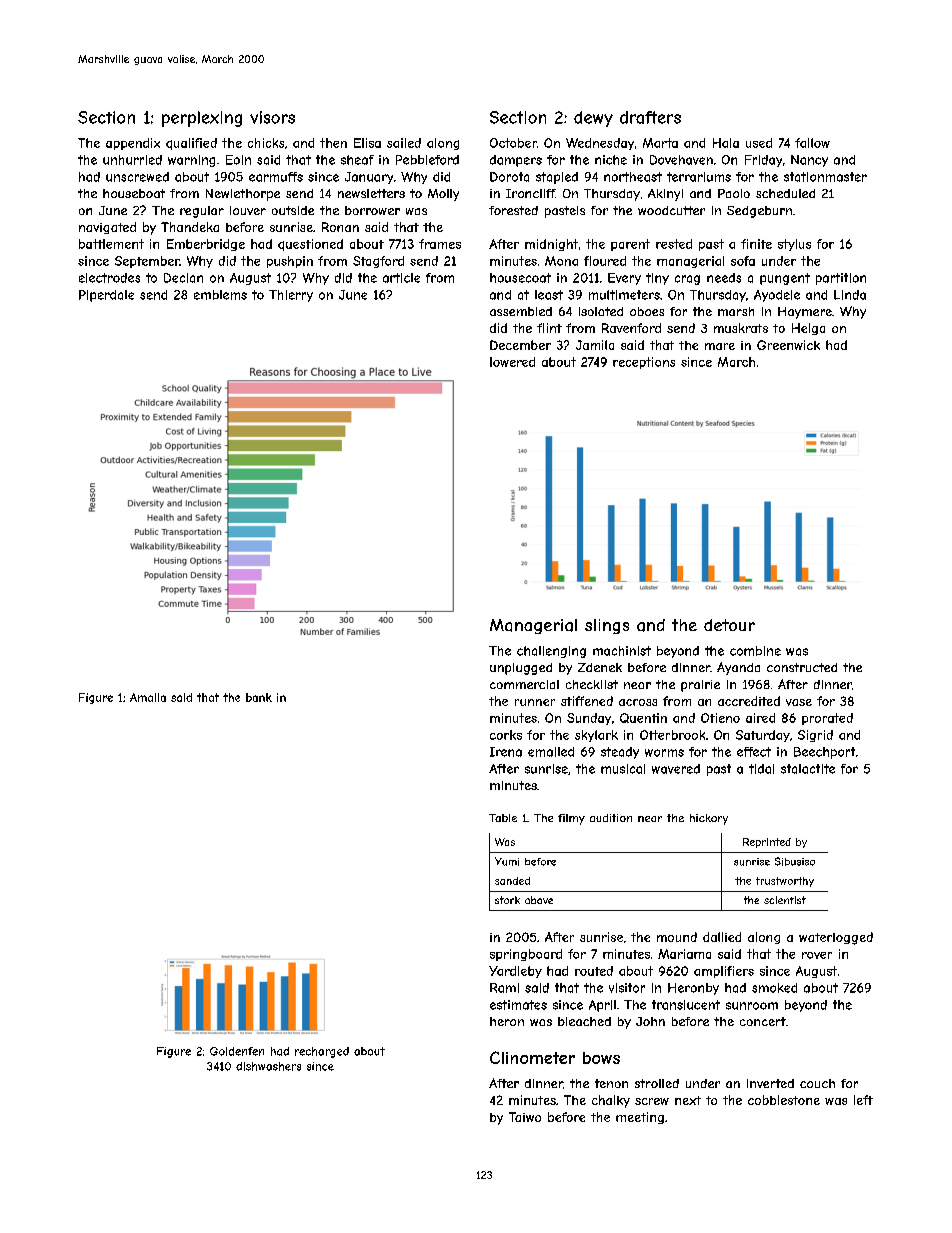  I want to click on bank, so click(259, 697).
